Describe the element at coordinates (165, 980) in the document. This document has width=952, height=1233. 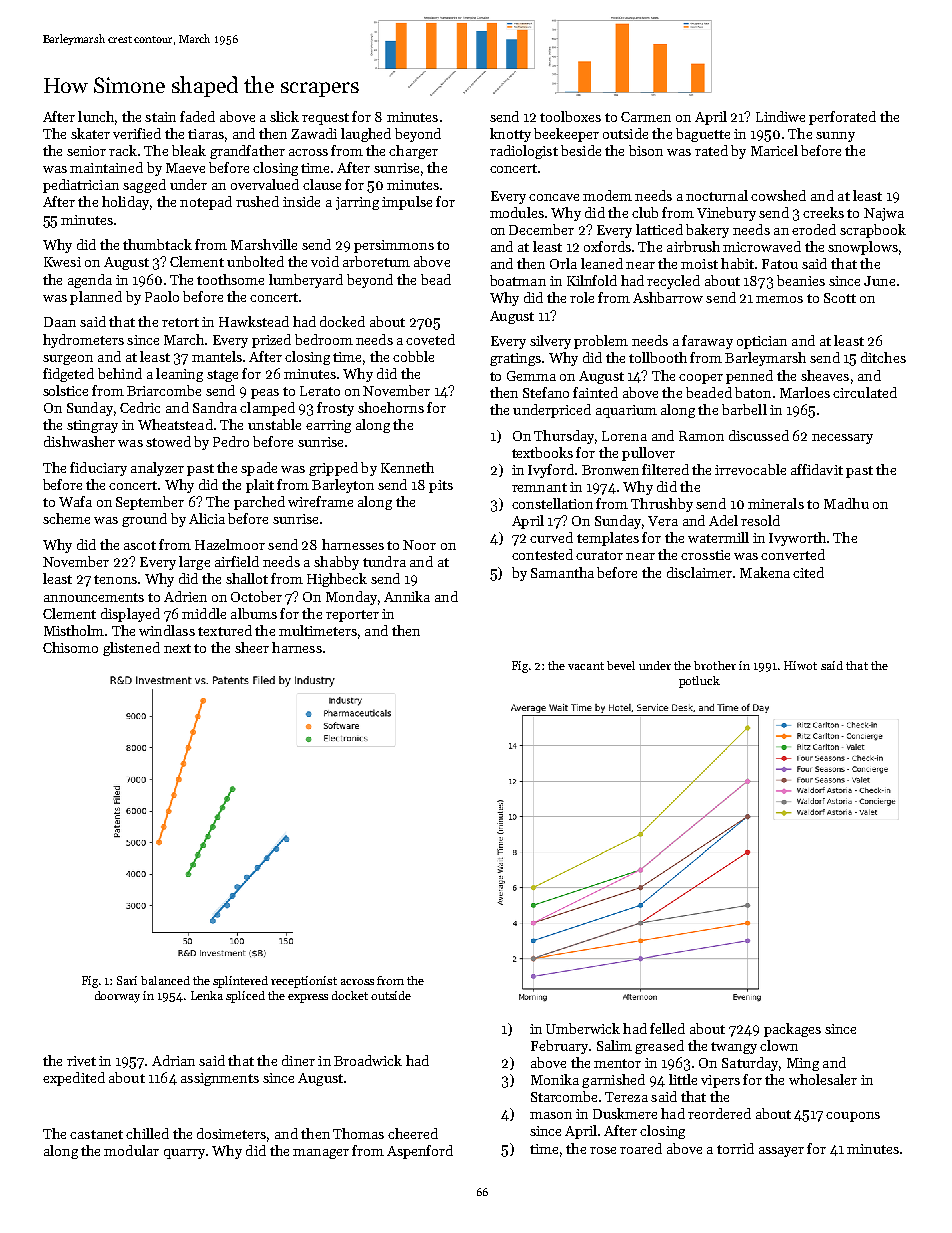
I see `balanced` at that location.
